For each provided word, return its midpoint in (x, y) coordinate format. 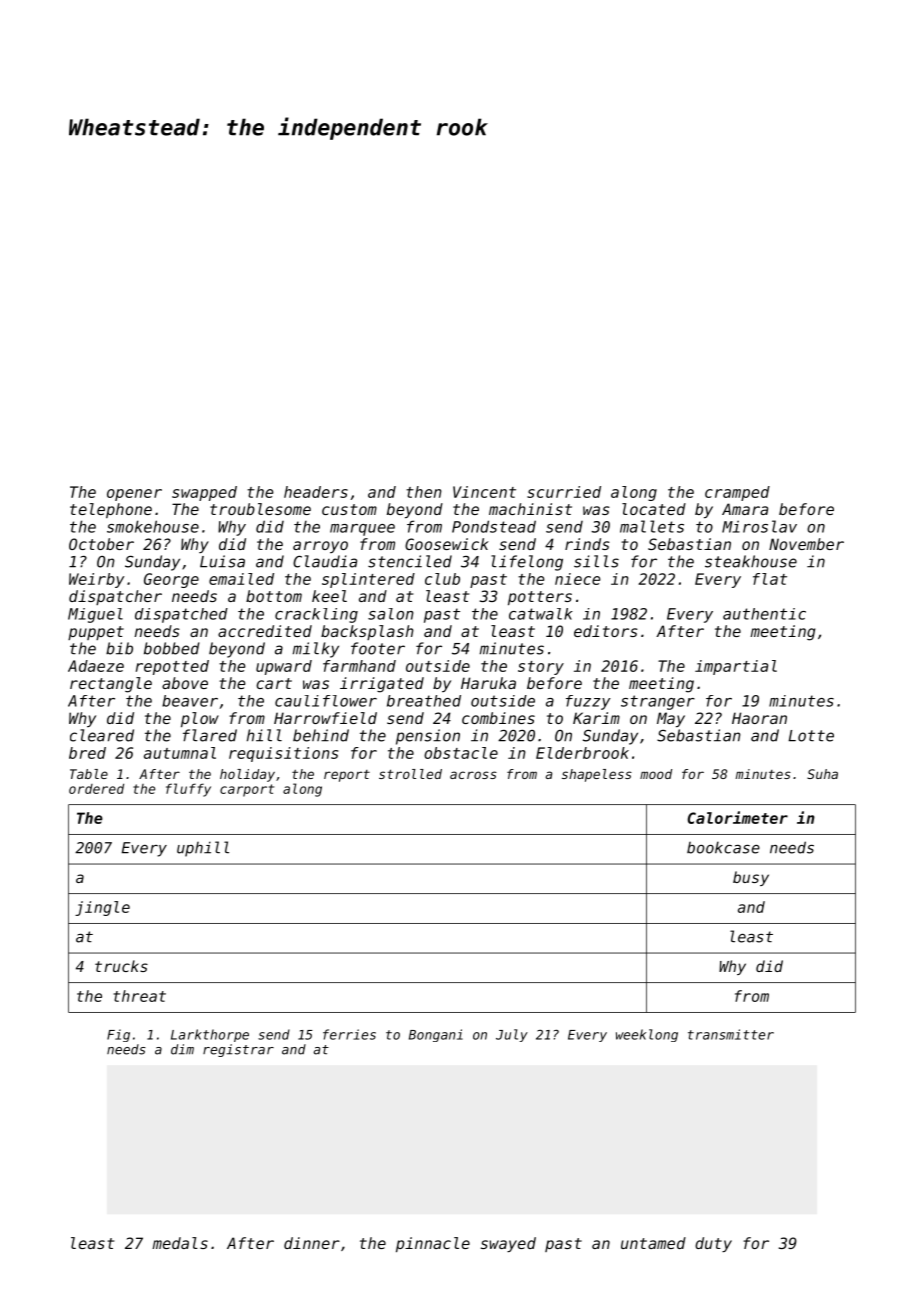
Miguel (95, 615)
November (806, 544)
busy (751, 878)
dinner (312, 1243)
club (442, 579)
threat (140, 996)
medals (180, 1243)
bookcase (723, 847)
